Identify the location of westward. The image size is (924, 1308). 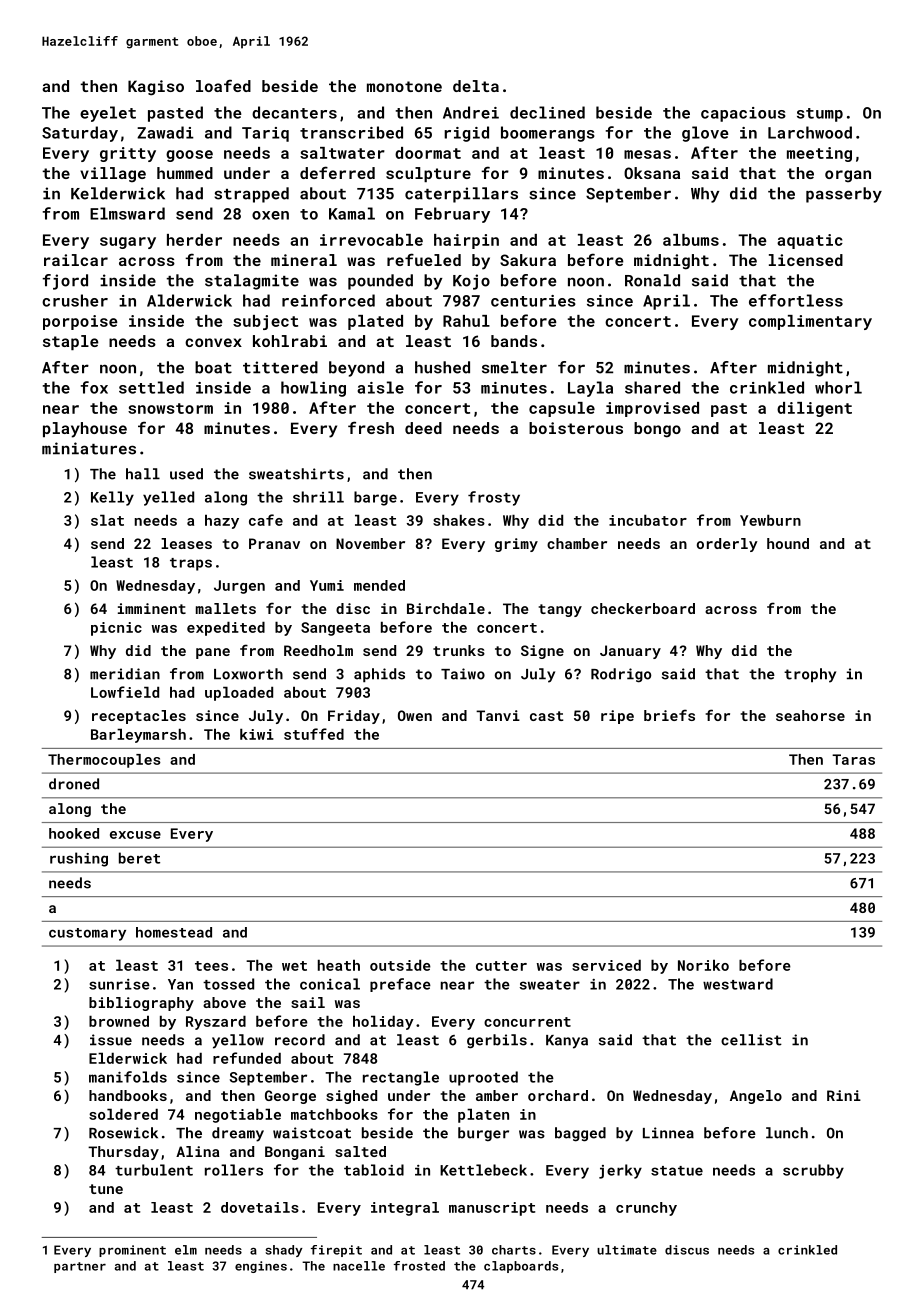
(738, 984).
